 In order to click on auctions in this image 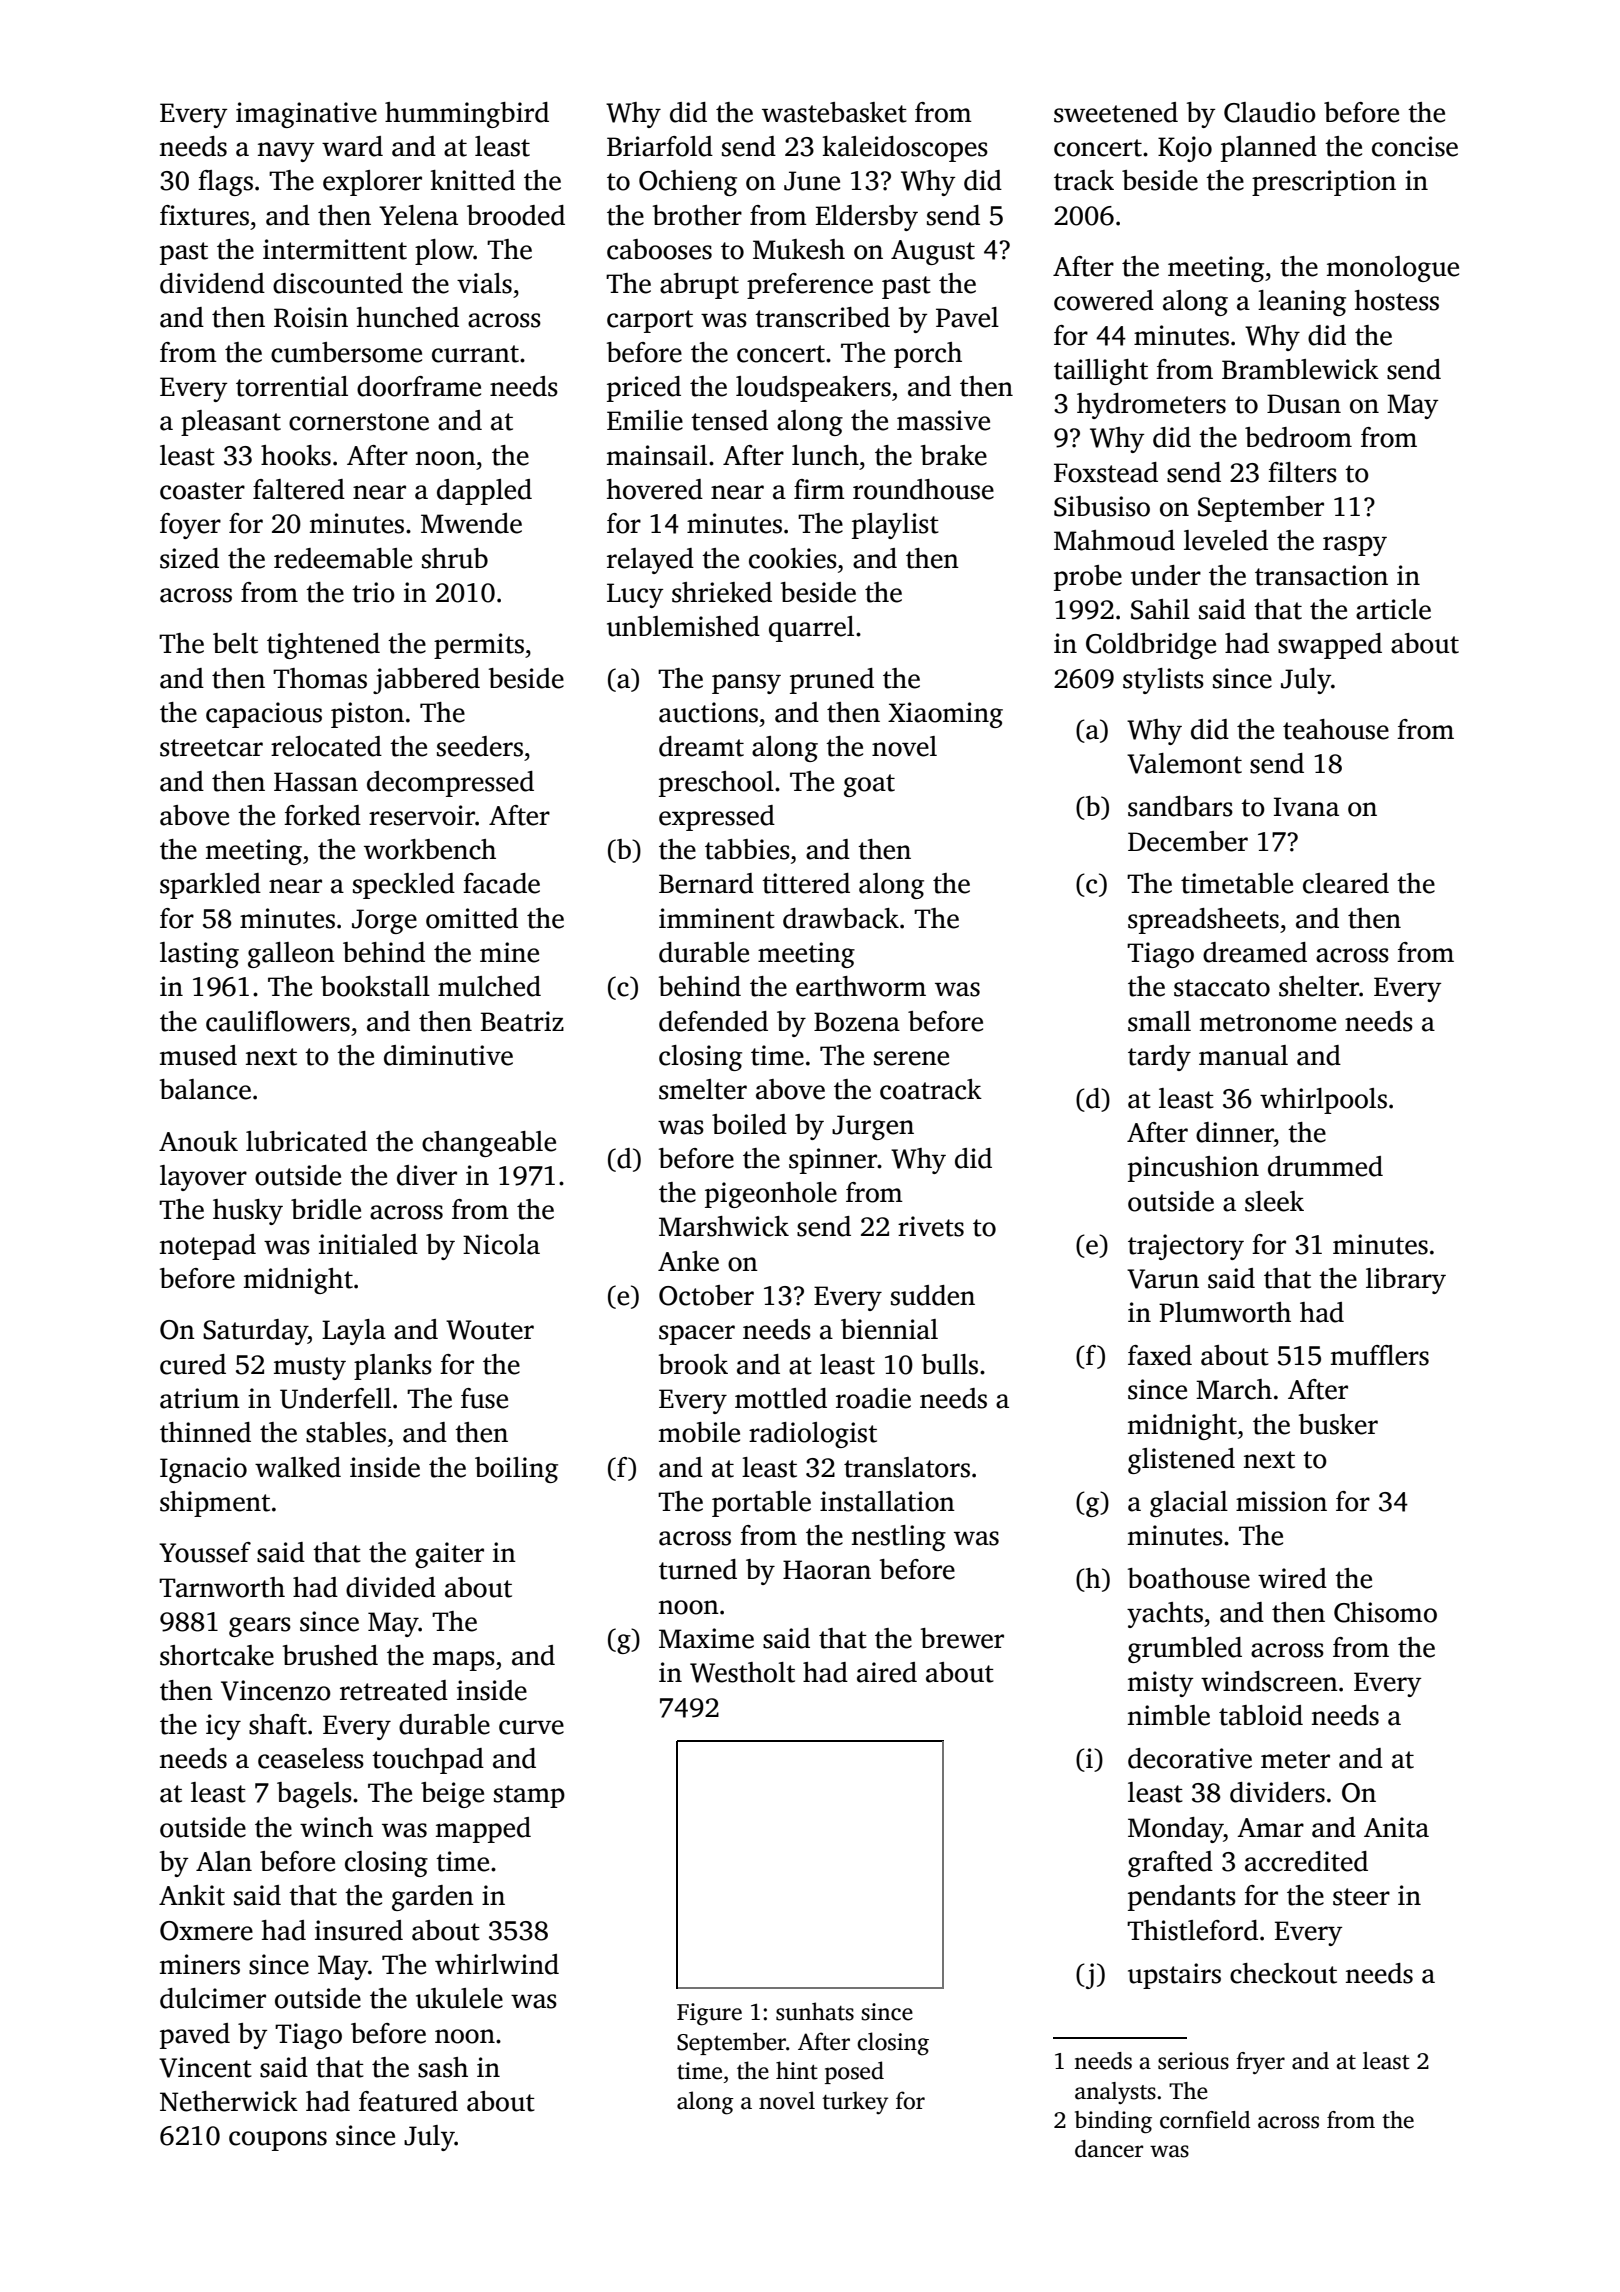, I will do `click(708, 712)`.
